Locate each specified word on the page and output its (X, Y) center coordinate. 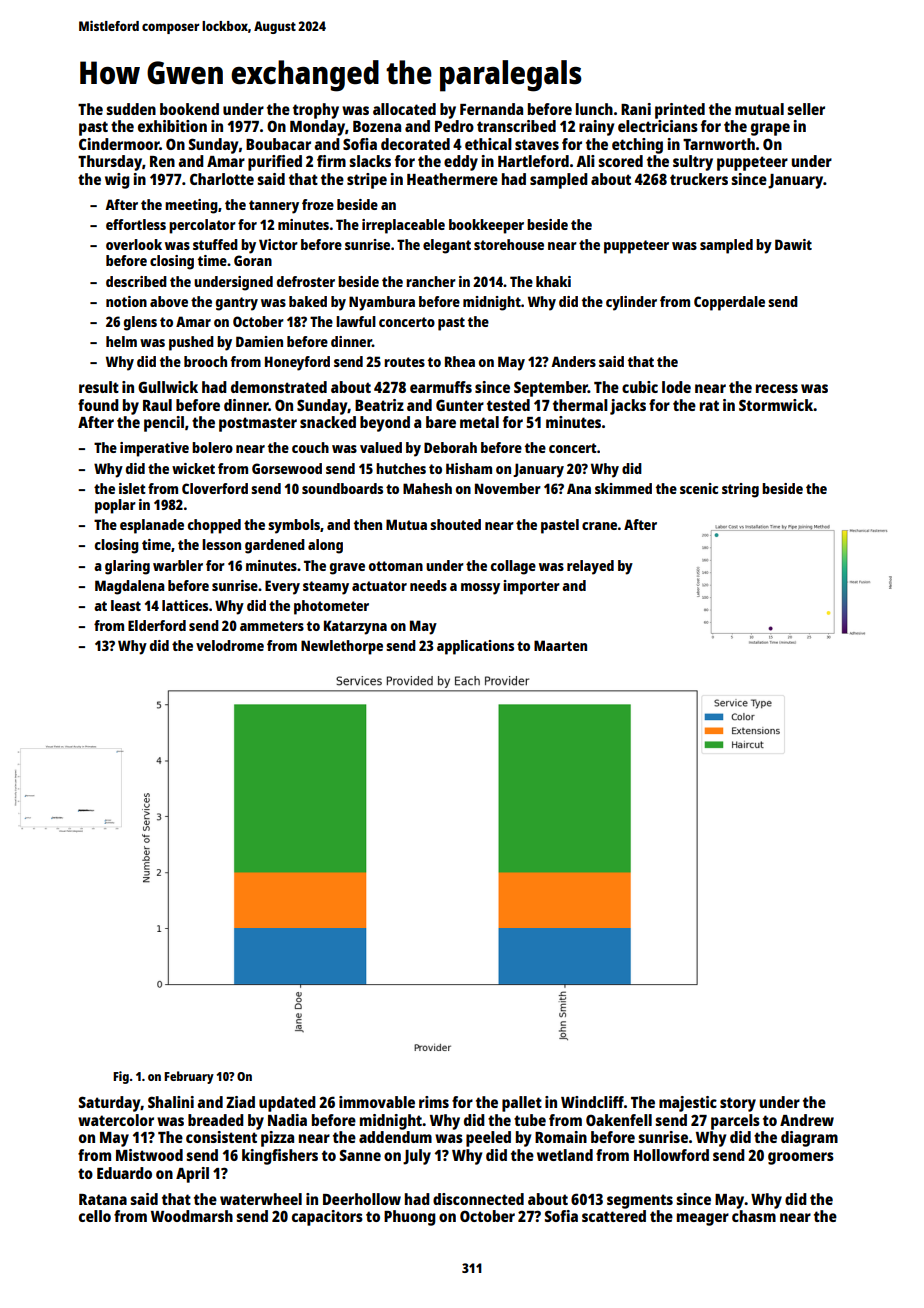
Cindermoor (119, 144)
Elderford (157, 625)
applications (475, 647)
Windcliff (592, 1102)
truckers (699, 179)
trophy (316, 111)
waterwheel (261, 1199)
